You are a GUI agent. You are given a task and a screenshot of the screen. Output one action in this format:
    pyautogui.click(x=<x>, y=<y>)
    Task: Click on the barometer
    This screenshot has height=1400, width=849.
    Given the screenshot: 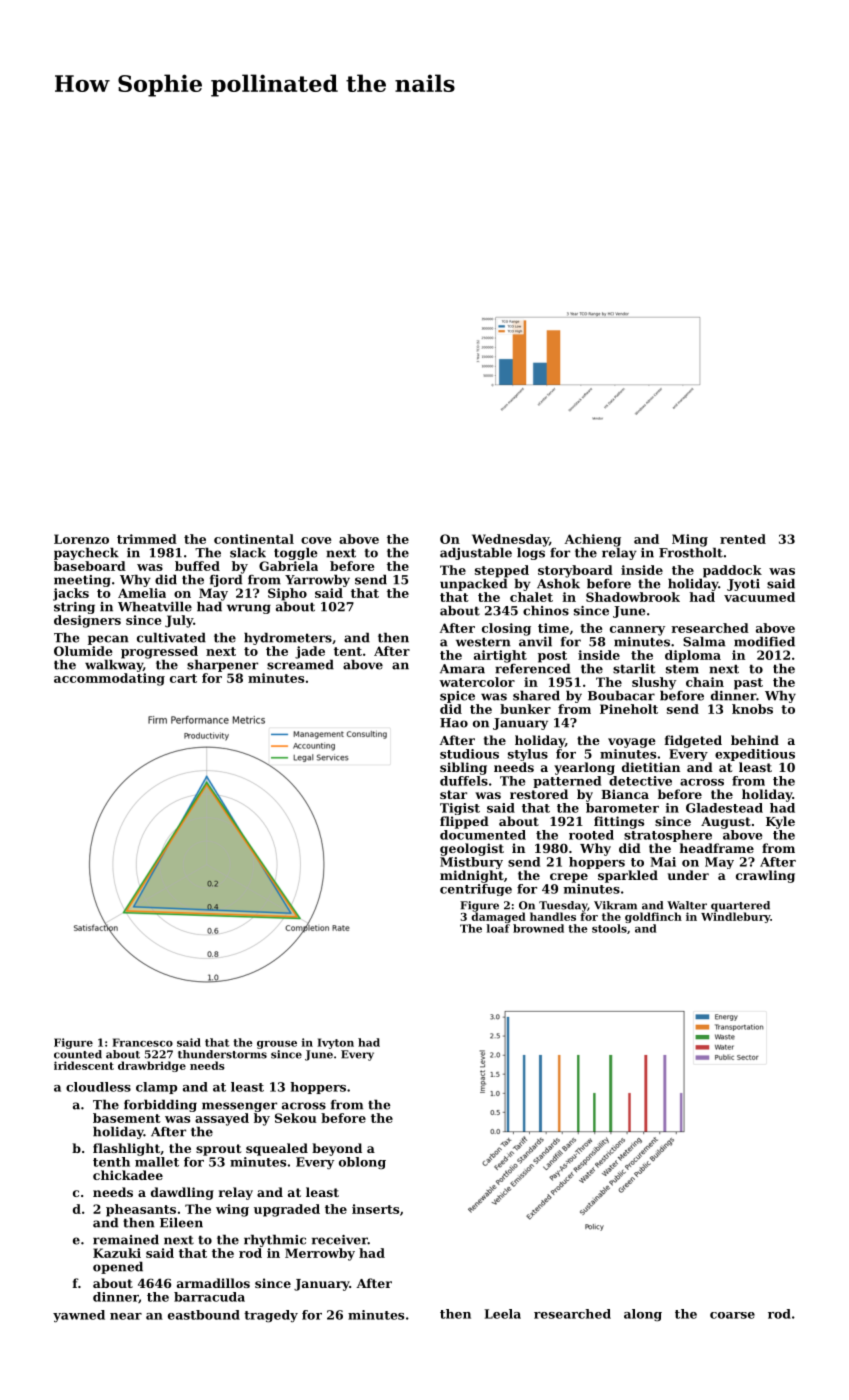 What is the action you would take?
    pyautogui.click(x=622, y=808)
